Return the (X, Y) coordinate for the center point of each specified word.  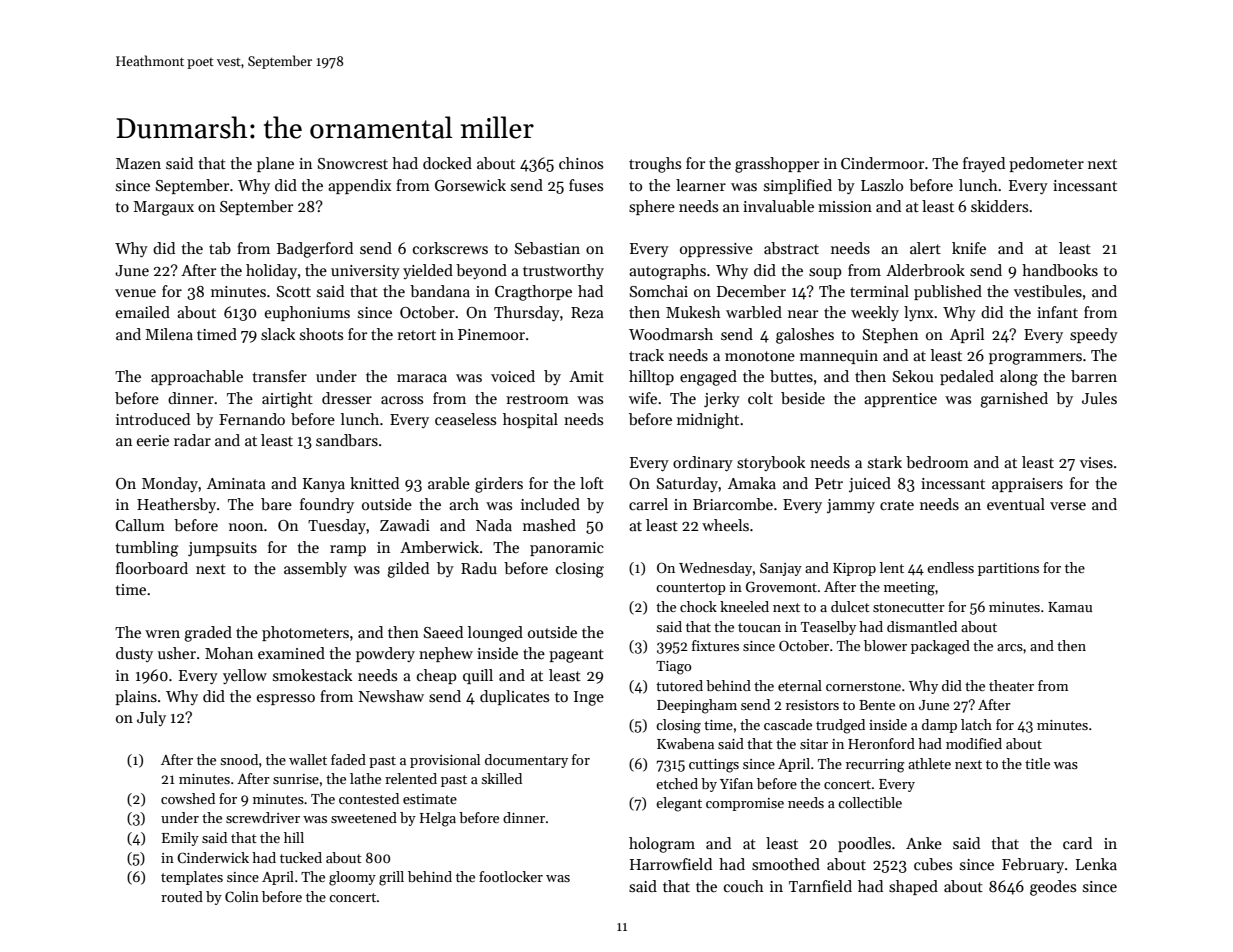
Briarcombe (733, 504)
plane (275, 164)
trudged (840, 726)
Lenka (1096, 864)
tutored (679, 685)
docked (447, 163)
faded (348, 759)
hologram (662, 845)
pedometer (1046, 164)
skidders (999, 206)
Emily (180, 839)
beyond (481, 271)
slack (278, 334)
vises (1096, 462)
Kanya (324, 485)
